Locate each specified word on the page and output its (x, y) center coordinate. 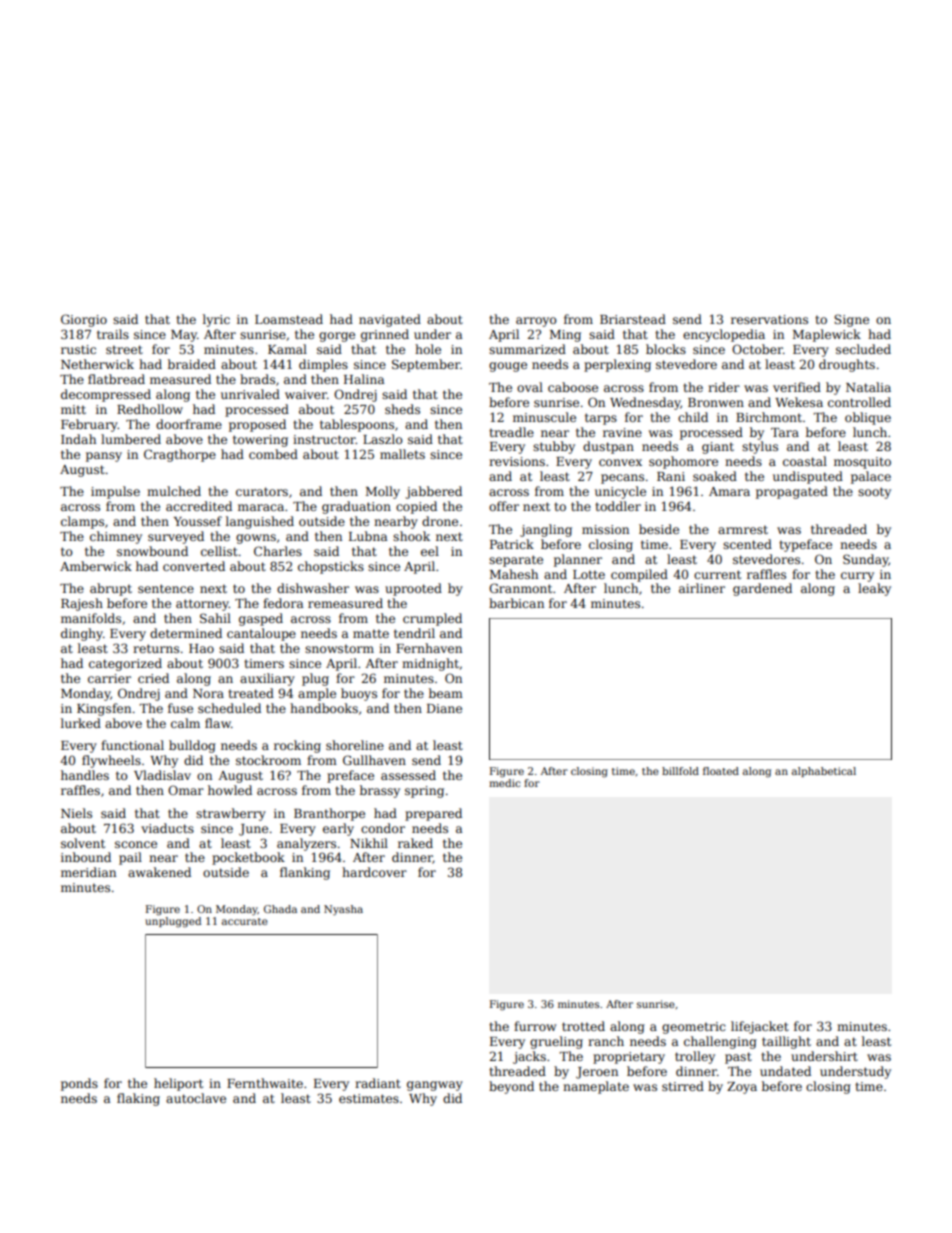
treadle (511, 432)
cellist (219, 551)
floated (721, 771)
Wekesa (799, 402)
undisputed (808, 477)
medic (505, 783)
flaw (218, 723)
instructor (324, 439)
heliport (178, 1084)
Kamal (287, 349)
